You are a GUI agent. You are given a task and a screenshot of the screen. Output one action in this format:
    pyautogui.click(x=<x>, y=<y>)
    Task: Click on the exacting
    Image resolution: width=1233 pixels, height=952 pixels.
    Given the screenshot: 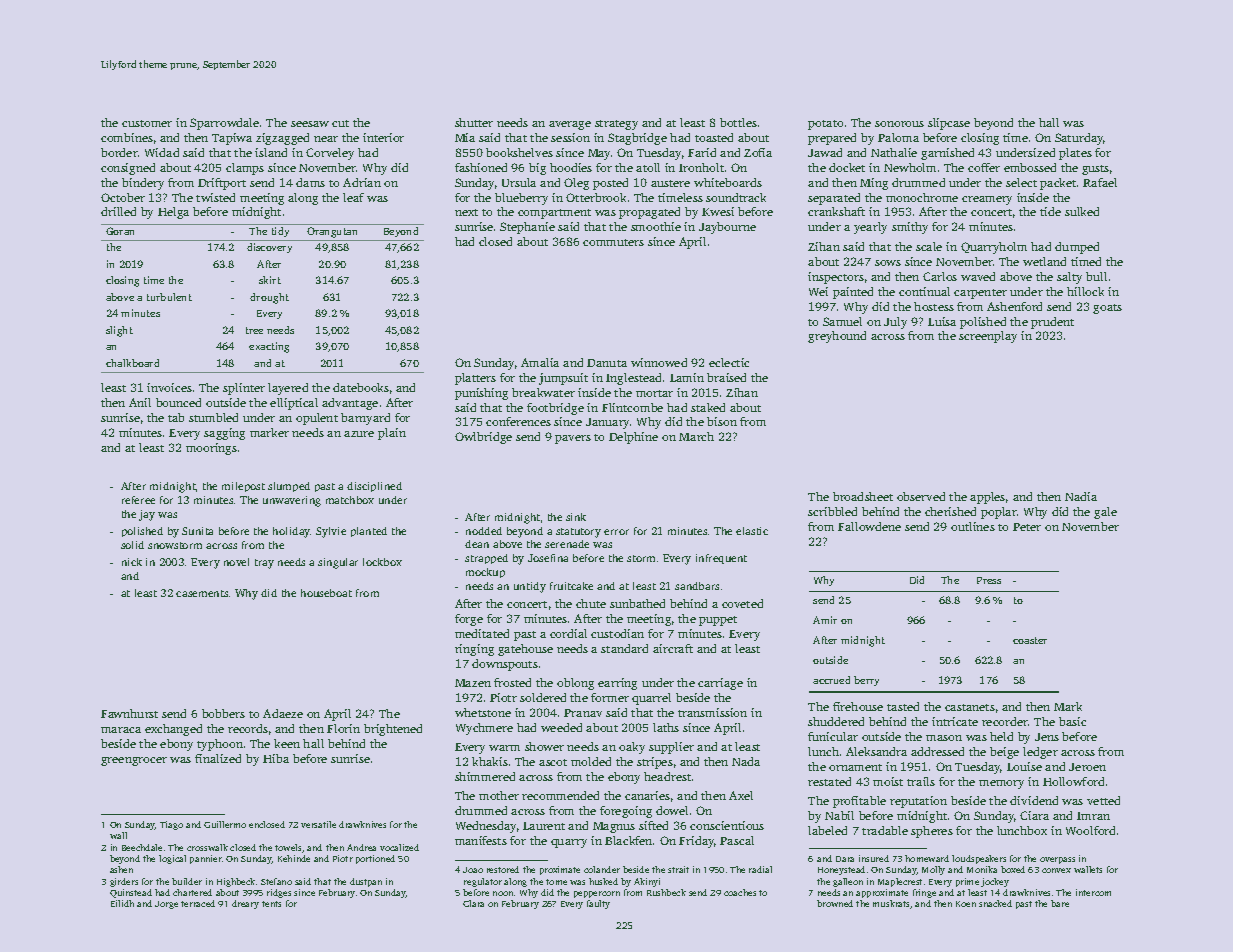 What is the action you would take?
    pyautogui.click(x=269, y=347)
